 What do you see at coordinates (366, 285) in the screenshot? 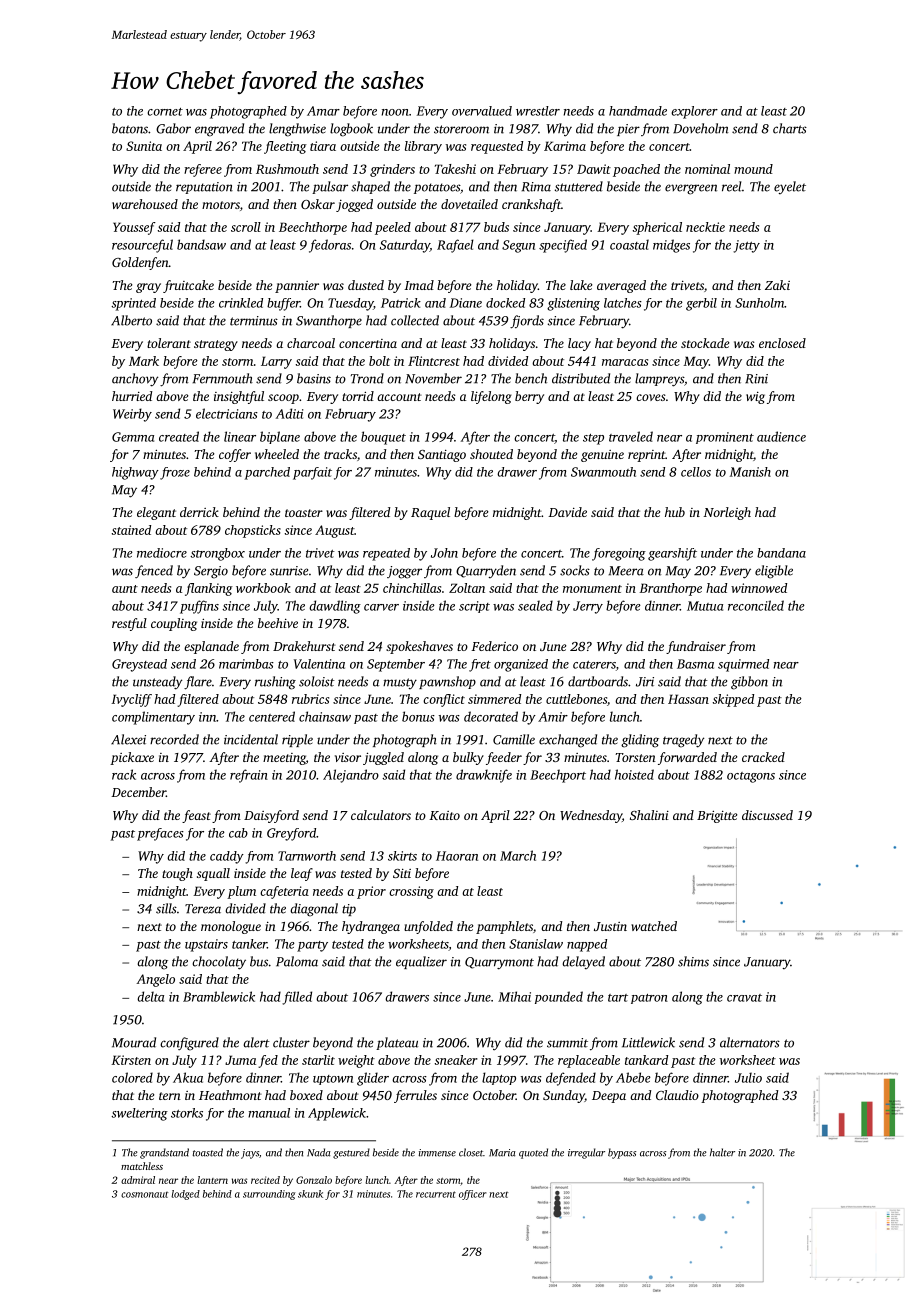
I see `dusted` at bounding box center [366, 285].
